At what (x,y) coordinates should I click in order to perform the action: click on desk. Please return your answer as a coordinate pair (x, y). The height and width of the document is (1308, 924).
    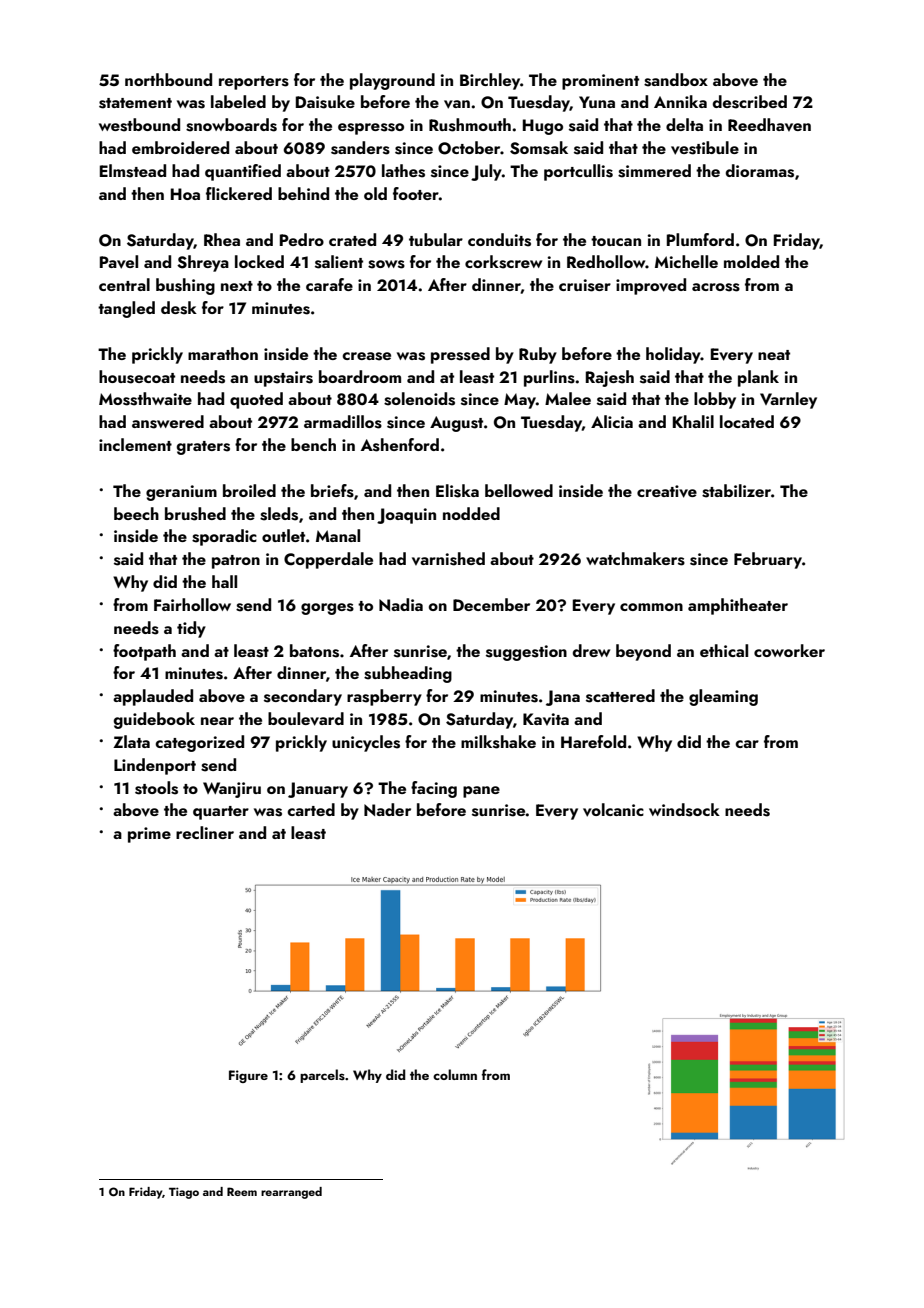
    Looking at the image, I should click on (179, 308).
